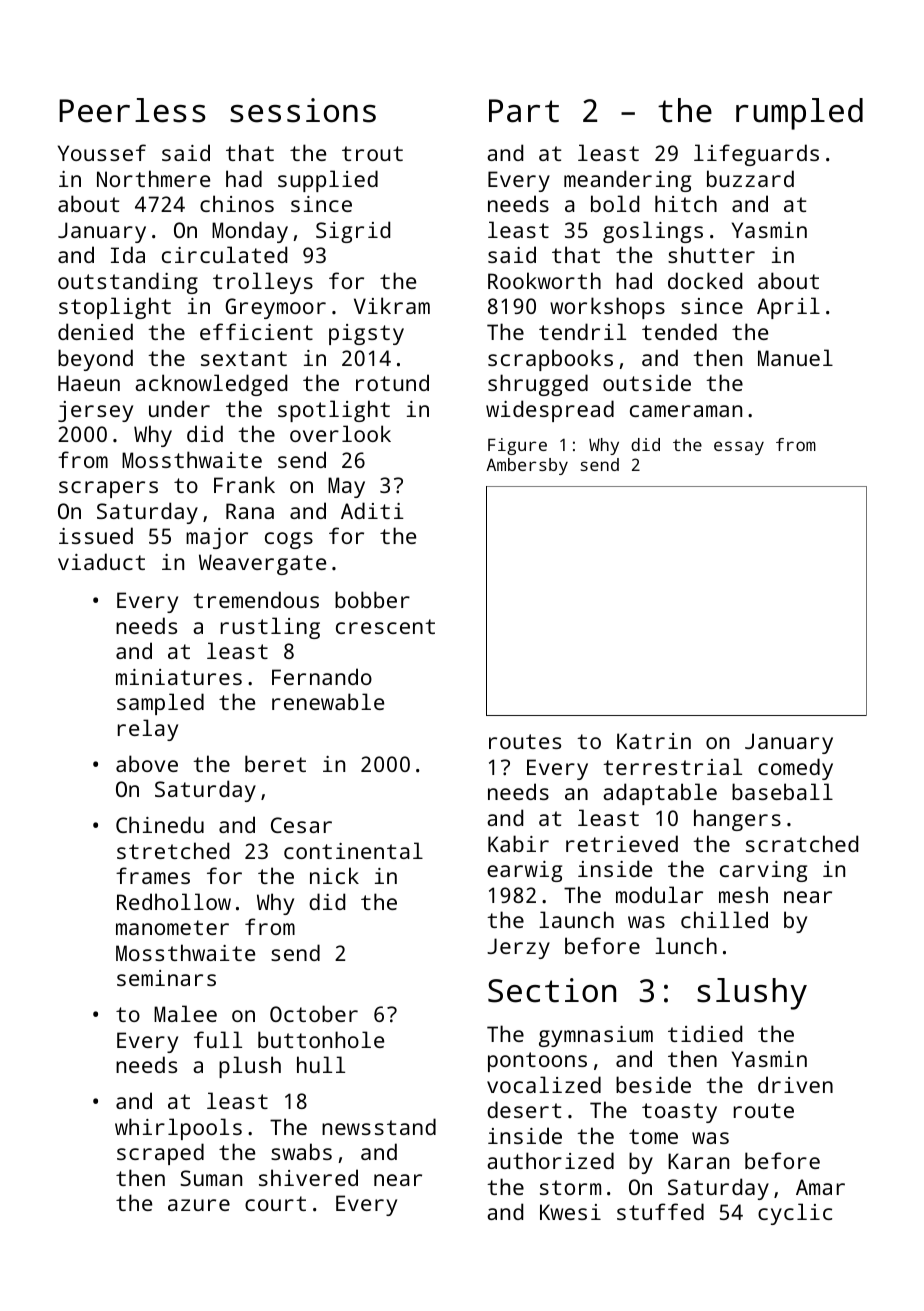 The image size is (924, 1311). What do you see at coordinates (654, 741) in the screenshot?
I see `Katrin` at bounding box center [654, 741].
